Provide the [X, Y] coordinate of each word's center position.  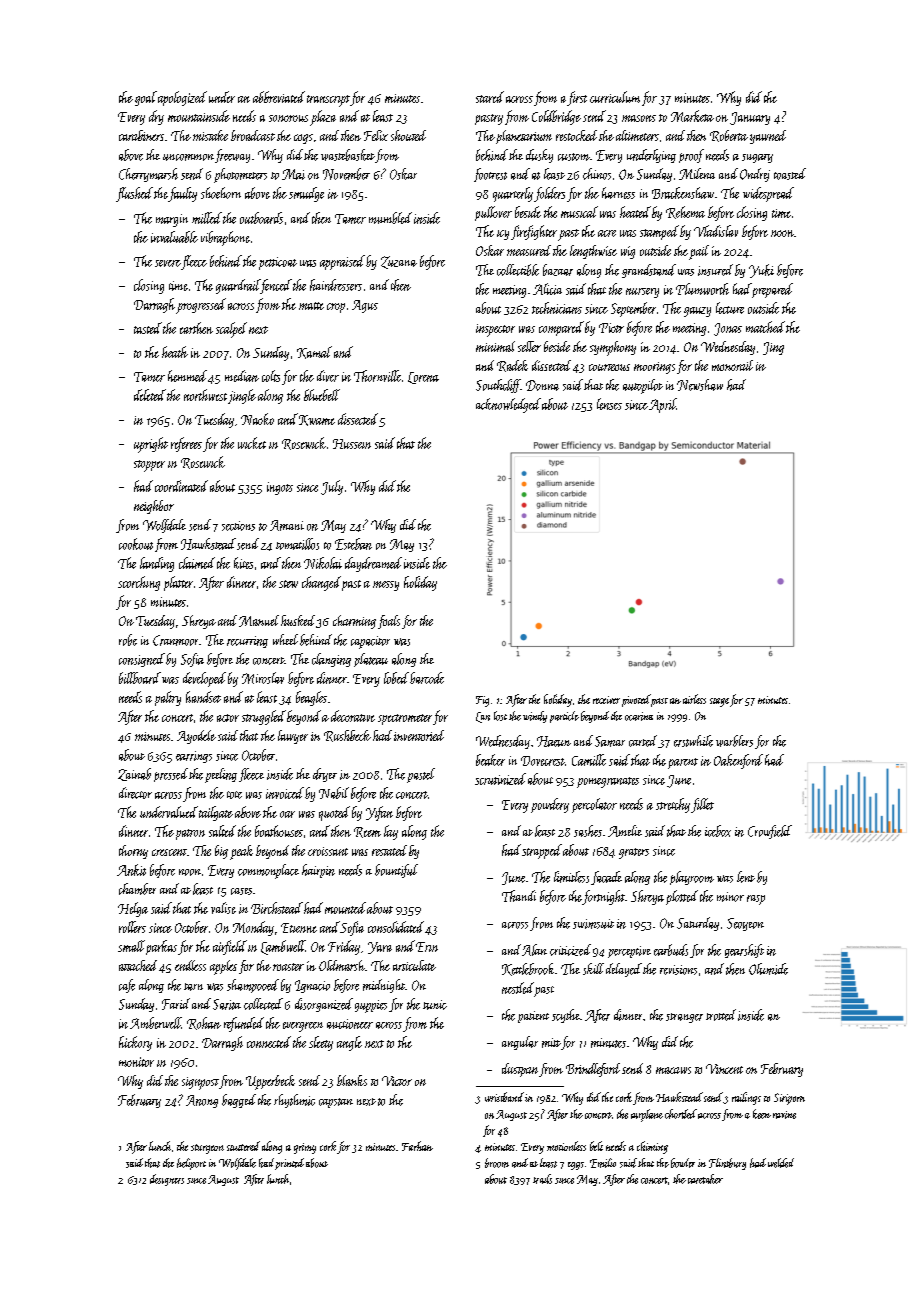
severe [168, 263]
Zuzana [399, 262]
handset [203, 697]
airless [694, 699]
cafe [127, 986]
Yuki [761, 271]
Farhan [417, 1146]
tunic [435, 1005]
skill [593, 969]
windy [535, 717]
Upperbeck [270, 1082]
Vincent [724, 1069]
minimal [495, 346]
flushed [134, 194]
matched [765, 327]
